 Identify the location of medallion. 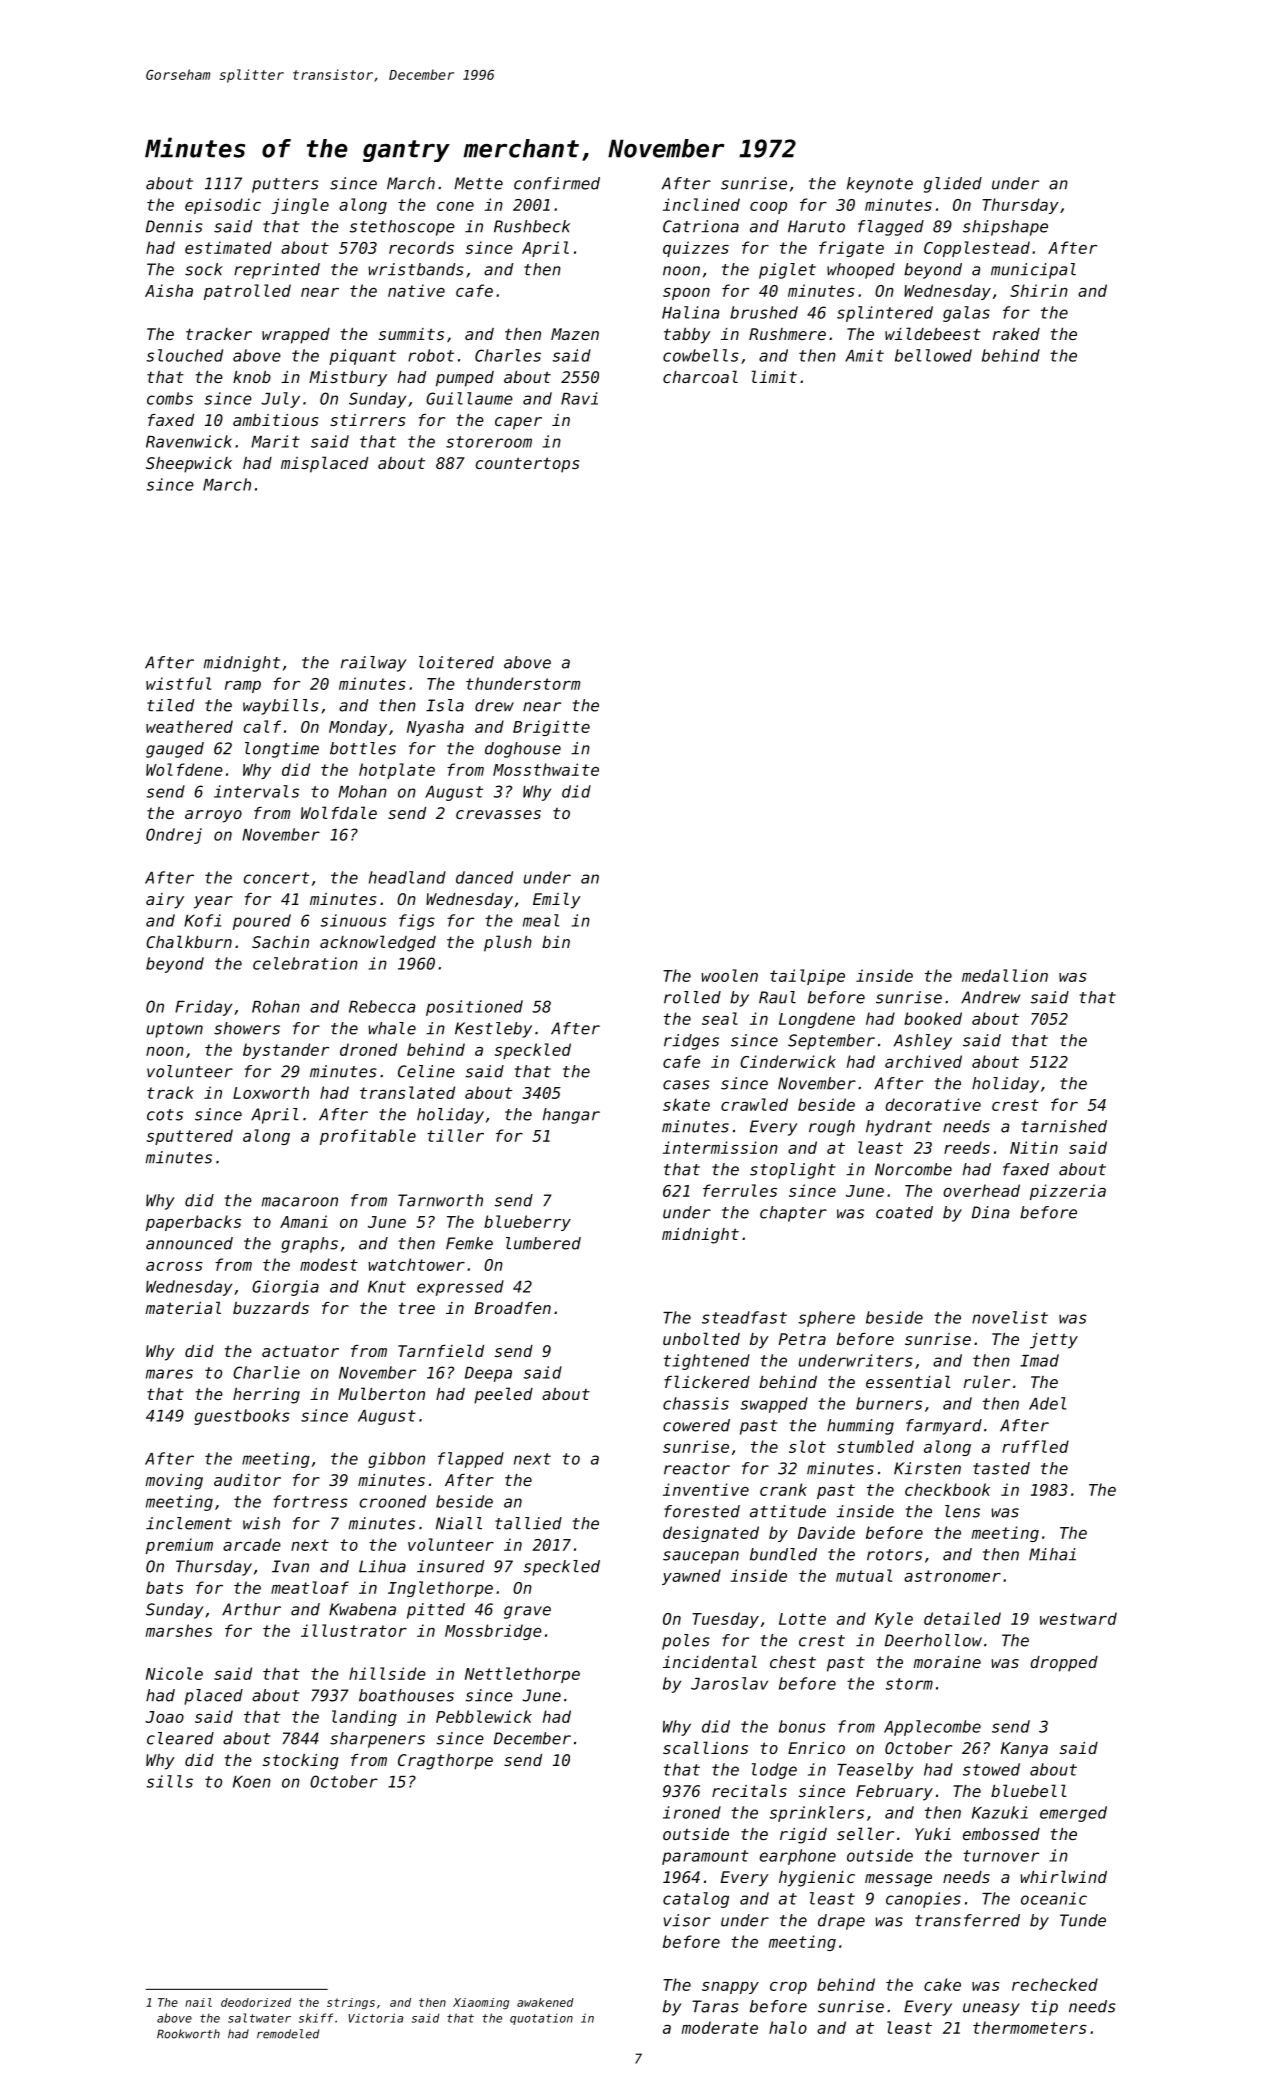
(1005, 975).
